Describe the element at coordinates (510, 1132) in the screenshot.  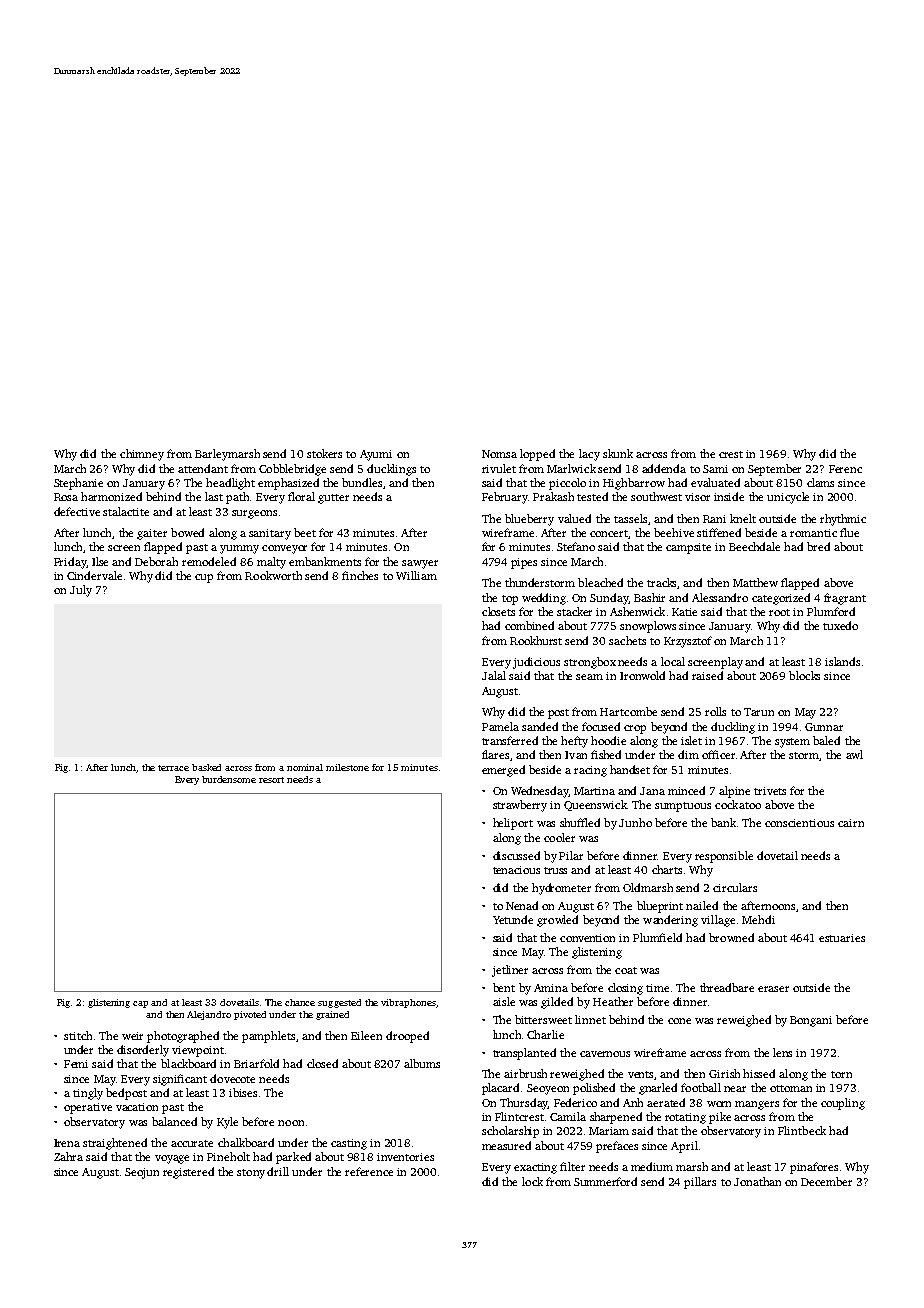
I see `scholarship` at that location.
